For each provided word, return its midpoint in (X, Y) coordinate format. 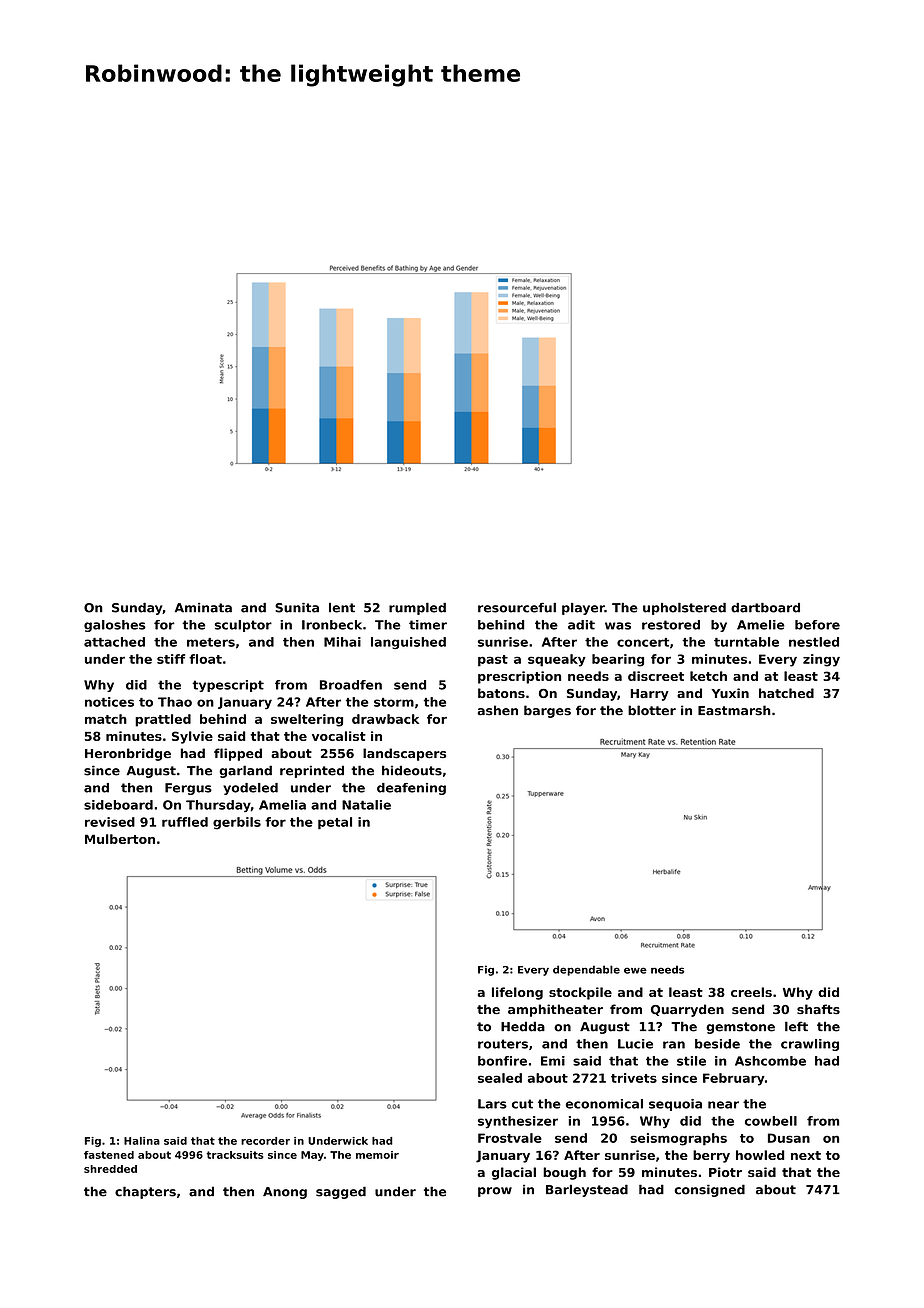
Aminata (203, 608)
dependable (586, 970)
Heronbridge (128, 754)
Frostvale (510, 1138)
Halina (142, 1141)
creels (751, 992)
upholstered (684, 609)
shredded (110, 1169)
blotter (652, 710)
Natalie (366, 805)
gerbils (237, 823)
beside (717, 1044)
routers (503, 1044)
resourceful (517, 608)
